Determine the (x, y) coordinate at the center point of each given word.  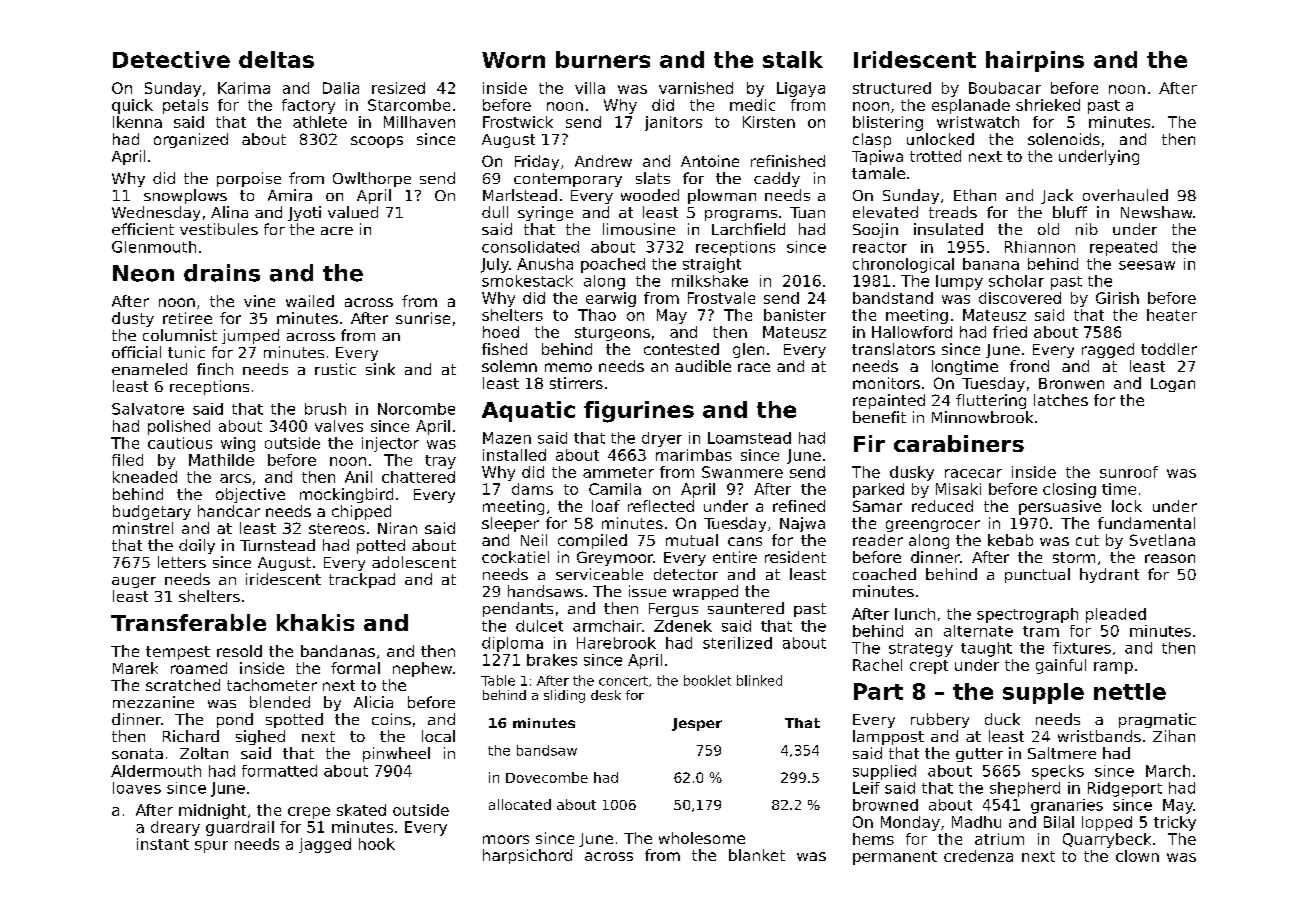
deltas (276, 59)
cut (1087, 540)
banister (795, 315)
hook (377, 844)
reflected (661, 506)
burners (603, 59)
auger (134, 582)
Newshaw (1156, 212)
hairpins (1035, 61)
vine (259, 301)
